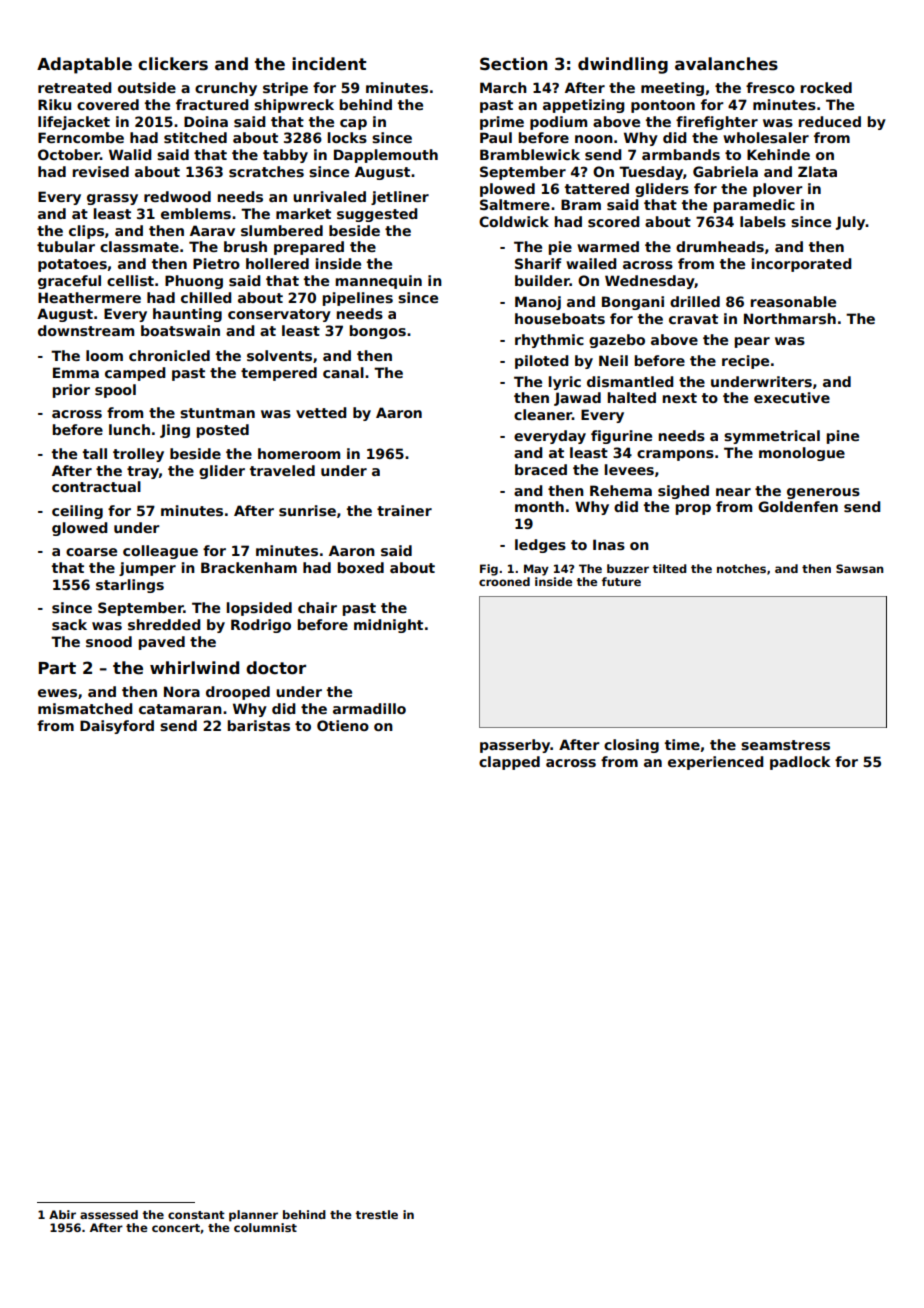  I want to click on bongos, so click(377, 332).
